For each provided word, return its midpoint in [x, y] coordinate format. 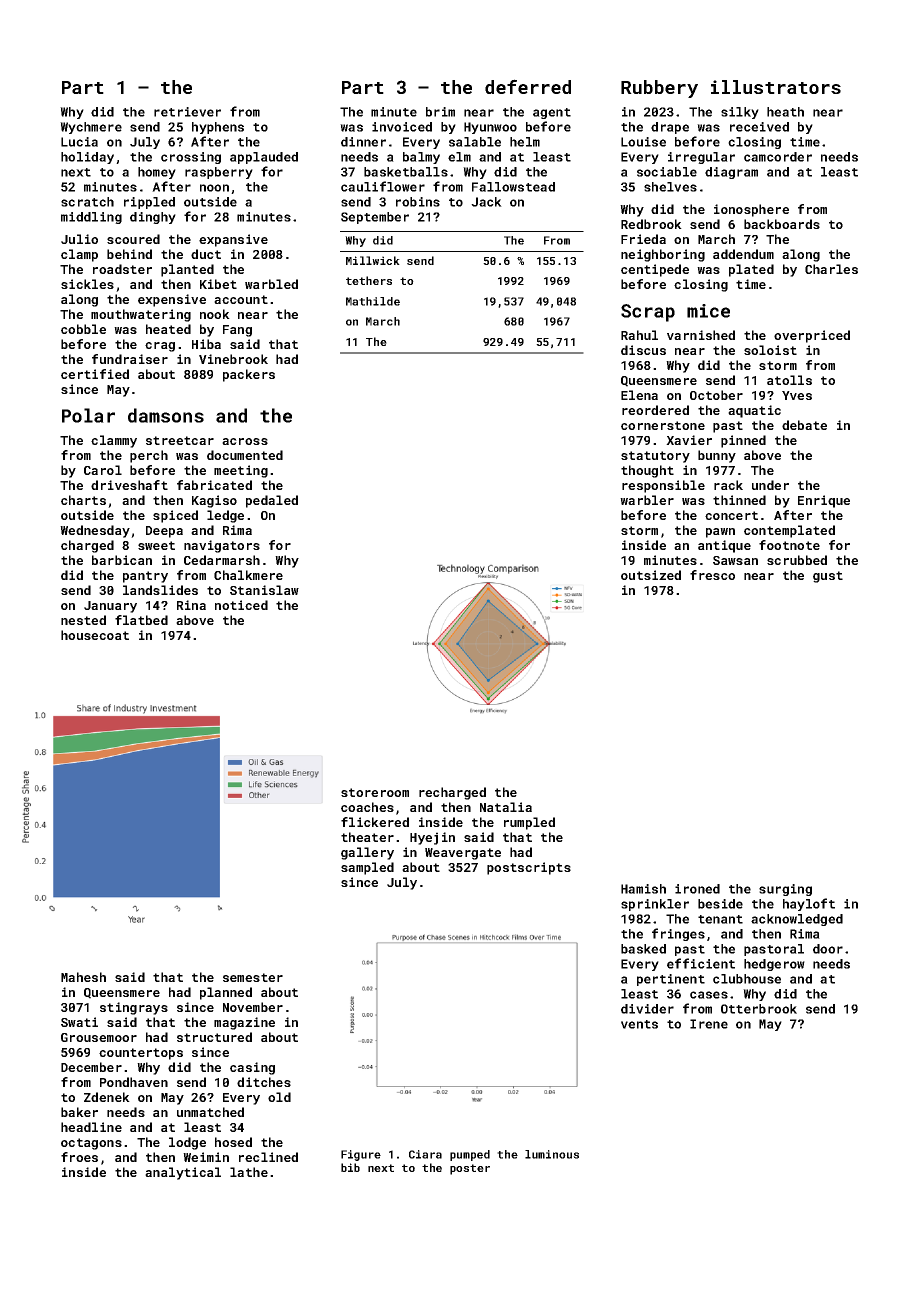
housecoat [95, 635]
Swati [79, 1022]
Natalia [506, 807]
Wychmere [91, 128]
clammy [114, 441]
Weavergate [463, 854]
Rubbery [659, 89]
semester [253, 977]
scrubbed [797, 560]
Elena [639, 395]
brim [440, 112]
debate [804, 425]
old [279, 1097]
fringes [678, 934]
